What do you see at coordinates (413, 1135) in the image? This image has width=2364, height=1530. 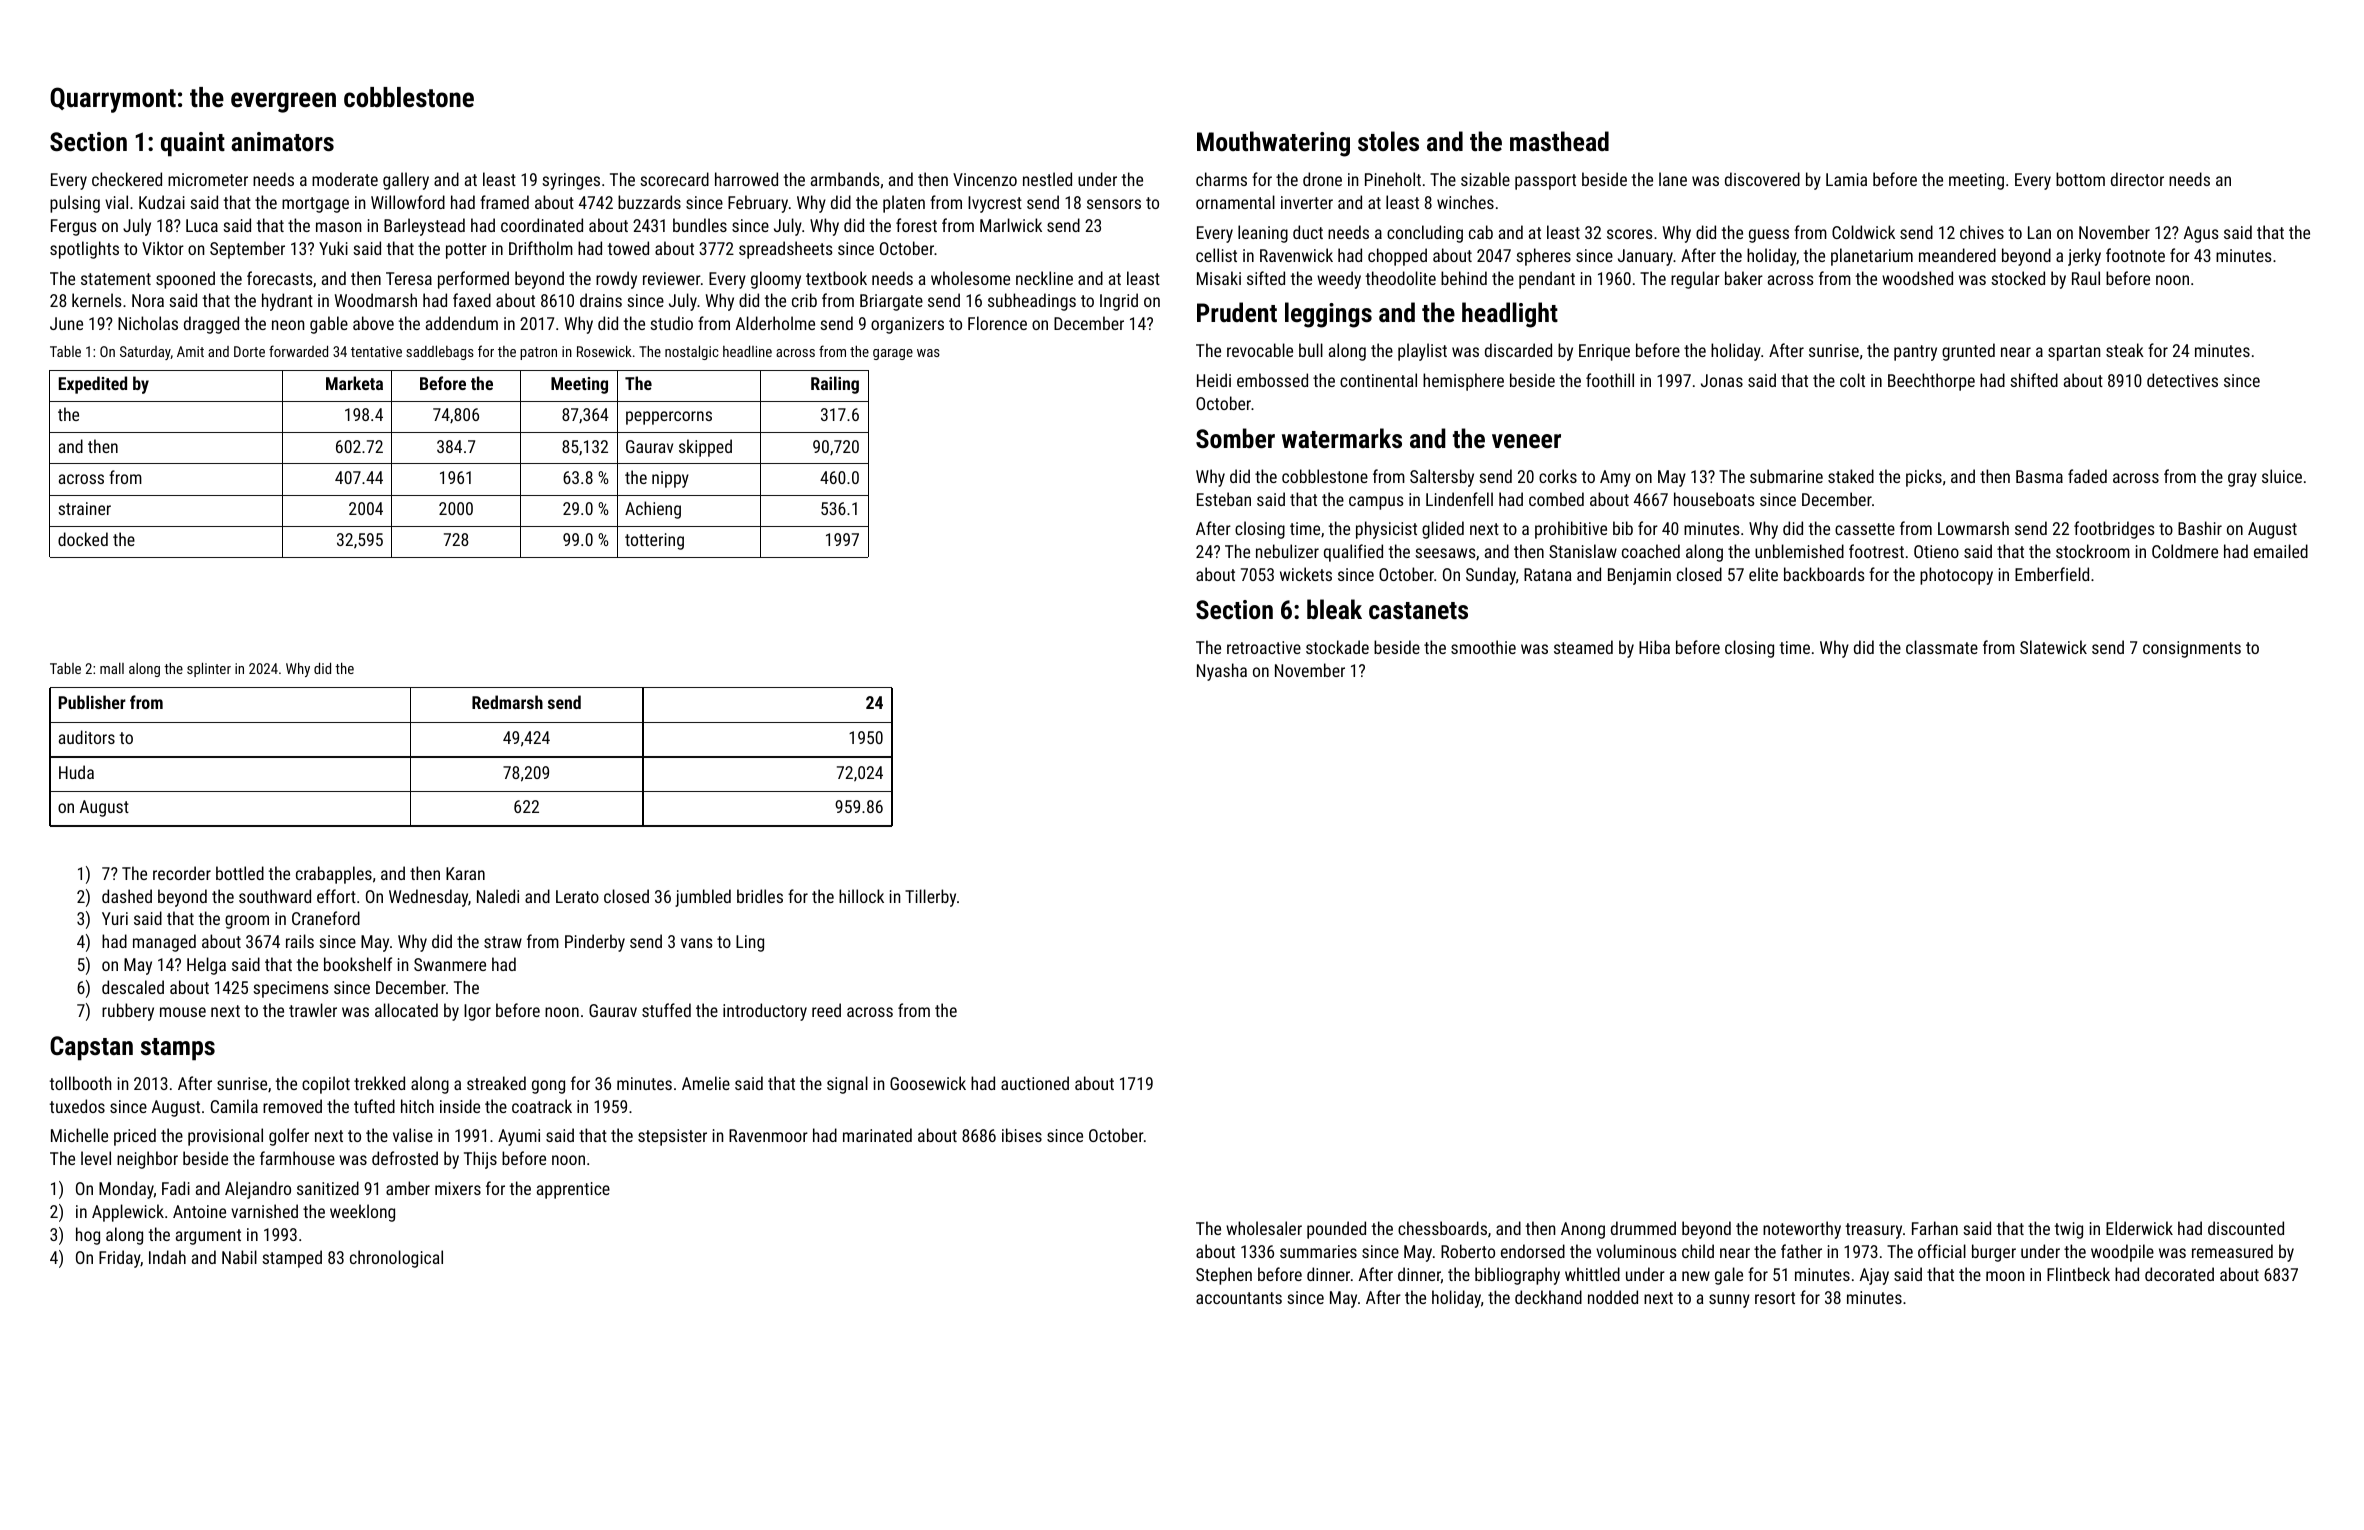 I see `valise` at bounding box center [413, 1135].
